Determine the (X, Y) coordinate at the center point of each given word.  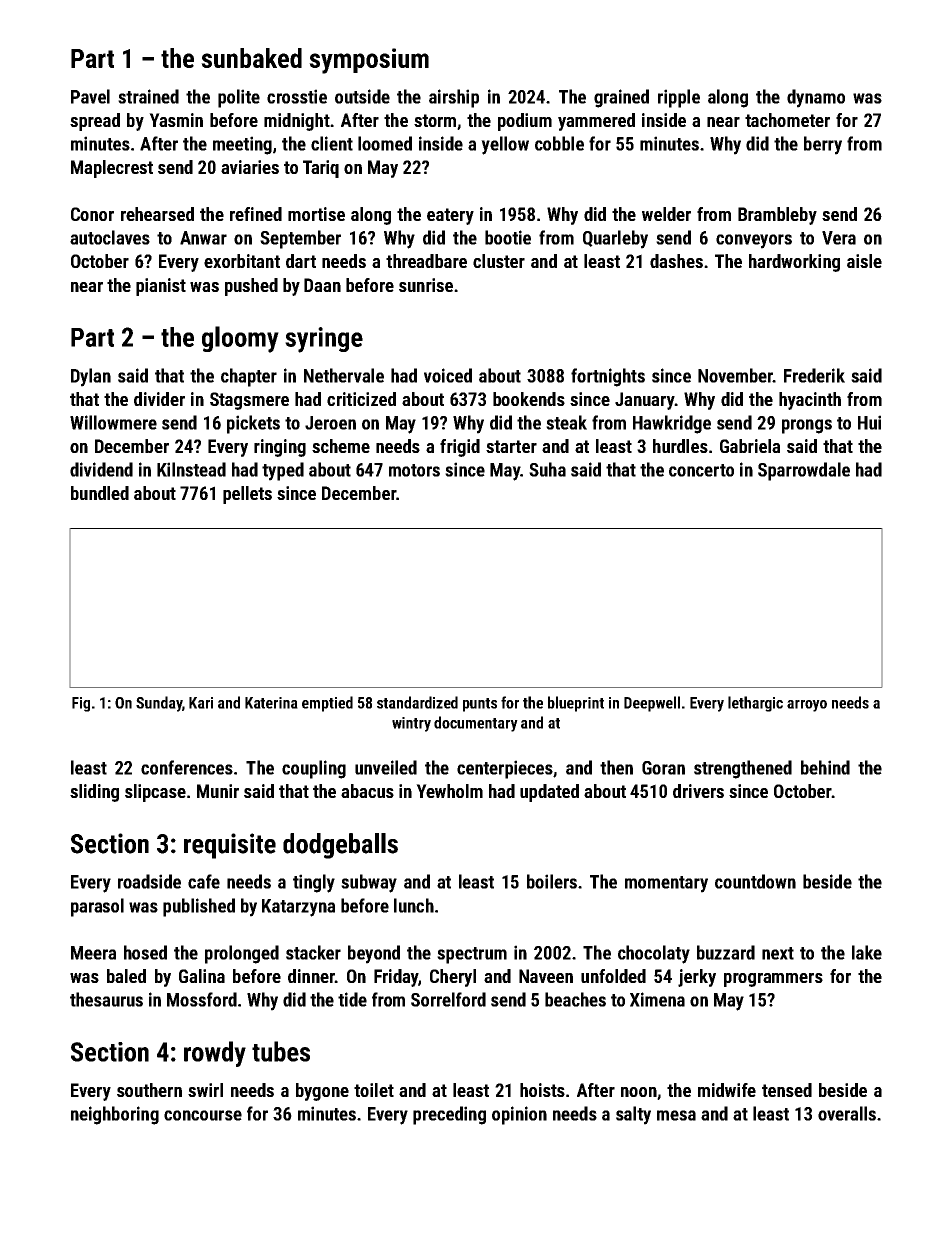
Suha (547, 469)
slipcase (155, 793)
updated (549, 793)
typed (283, 471)
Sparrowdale (804, 471)
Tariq (321, 169)
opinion (519, 1115)
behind (825, 767)
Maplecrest (112, 169)
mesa (676, 1115)
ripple (679, 98)
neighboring (115, 1115)
